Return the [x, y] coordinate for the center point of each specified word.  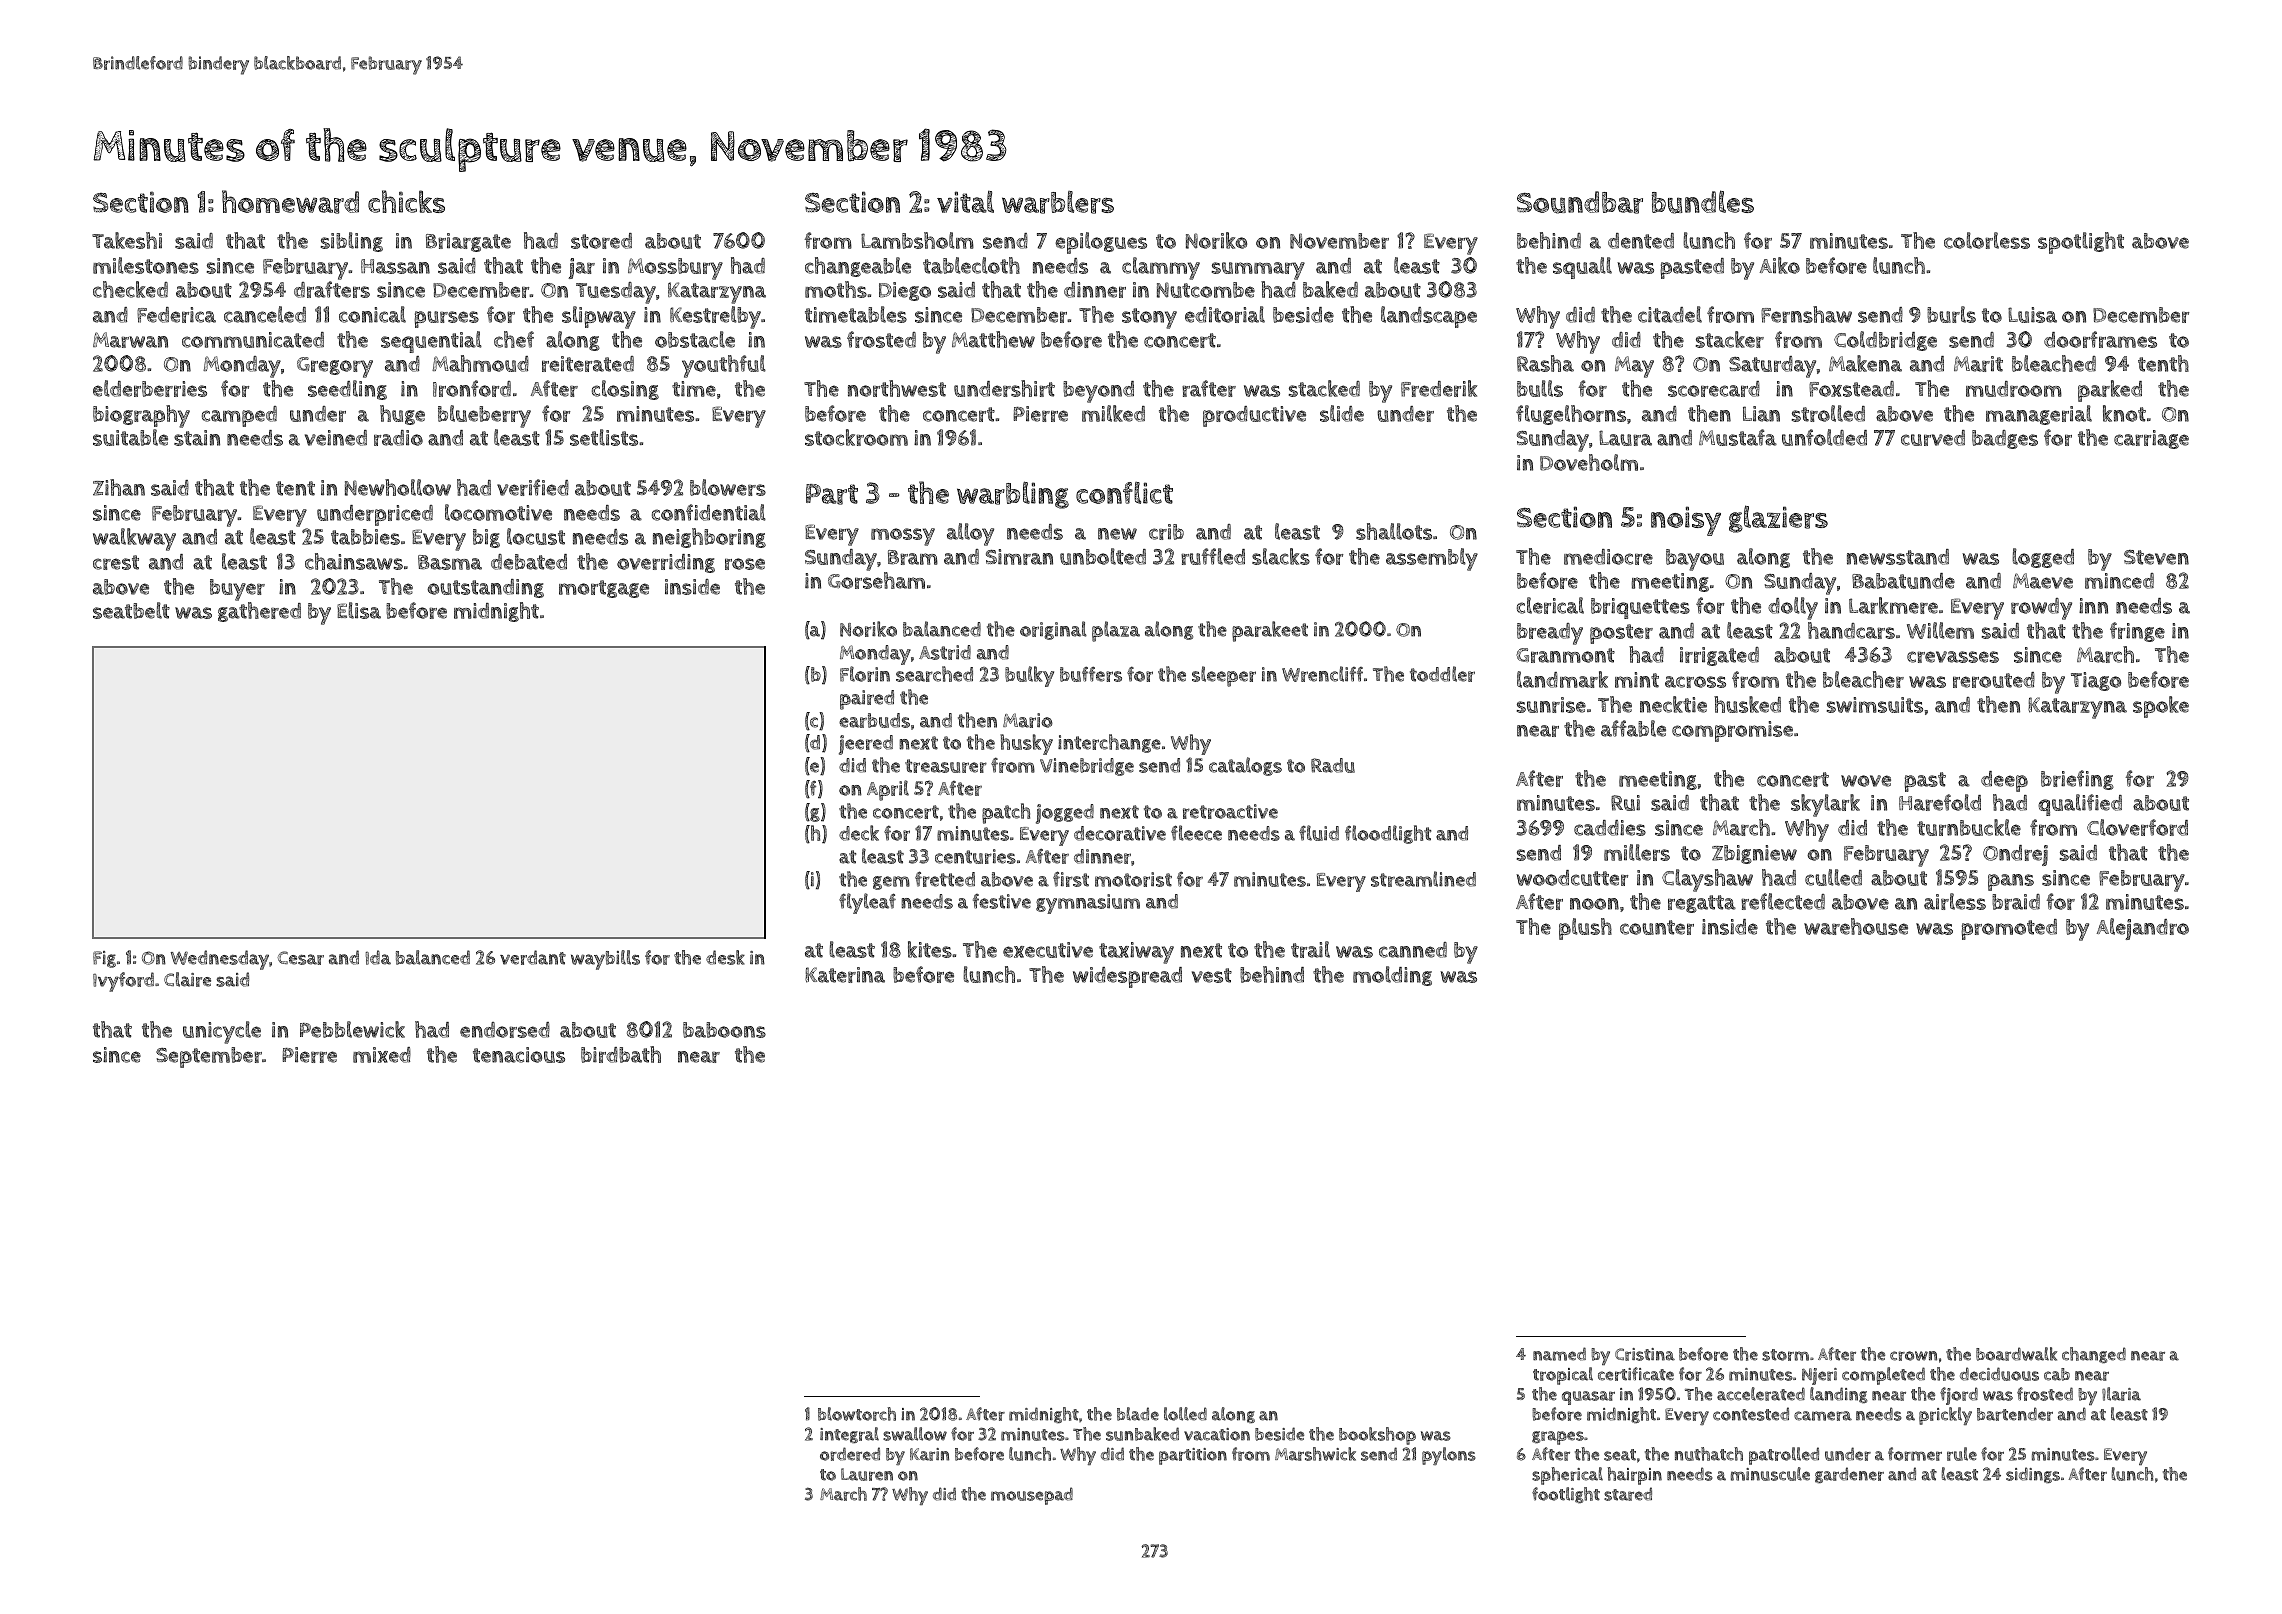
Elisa [359, 610]
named [1559, 1354]
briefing [2077, 780]
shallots [1394, 531]
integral [849, 1435]
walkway [134, 539]
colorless [1987, 240]
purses [446, 319]
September [209, 1057]
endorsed [505, 1030]
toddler [1442, 674]
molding [1392, 976]
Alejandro [2143, 929]
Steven [2156, 557]
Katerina [845, 975]
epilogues [1101, 243]
